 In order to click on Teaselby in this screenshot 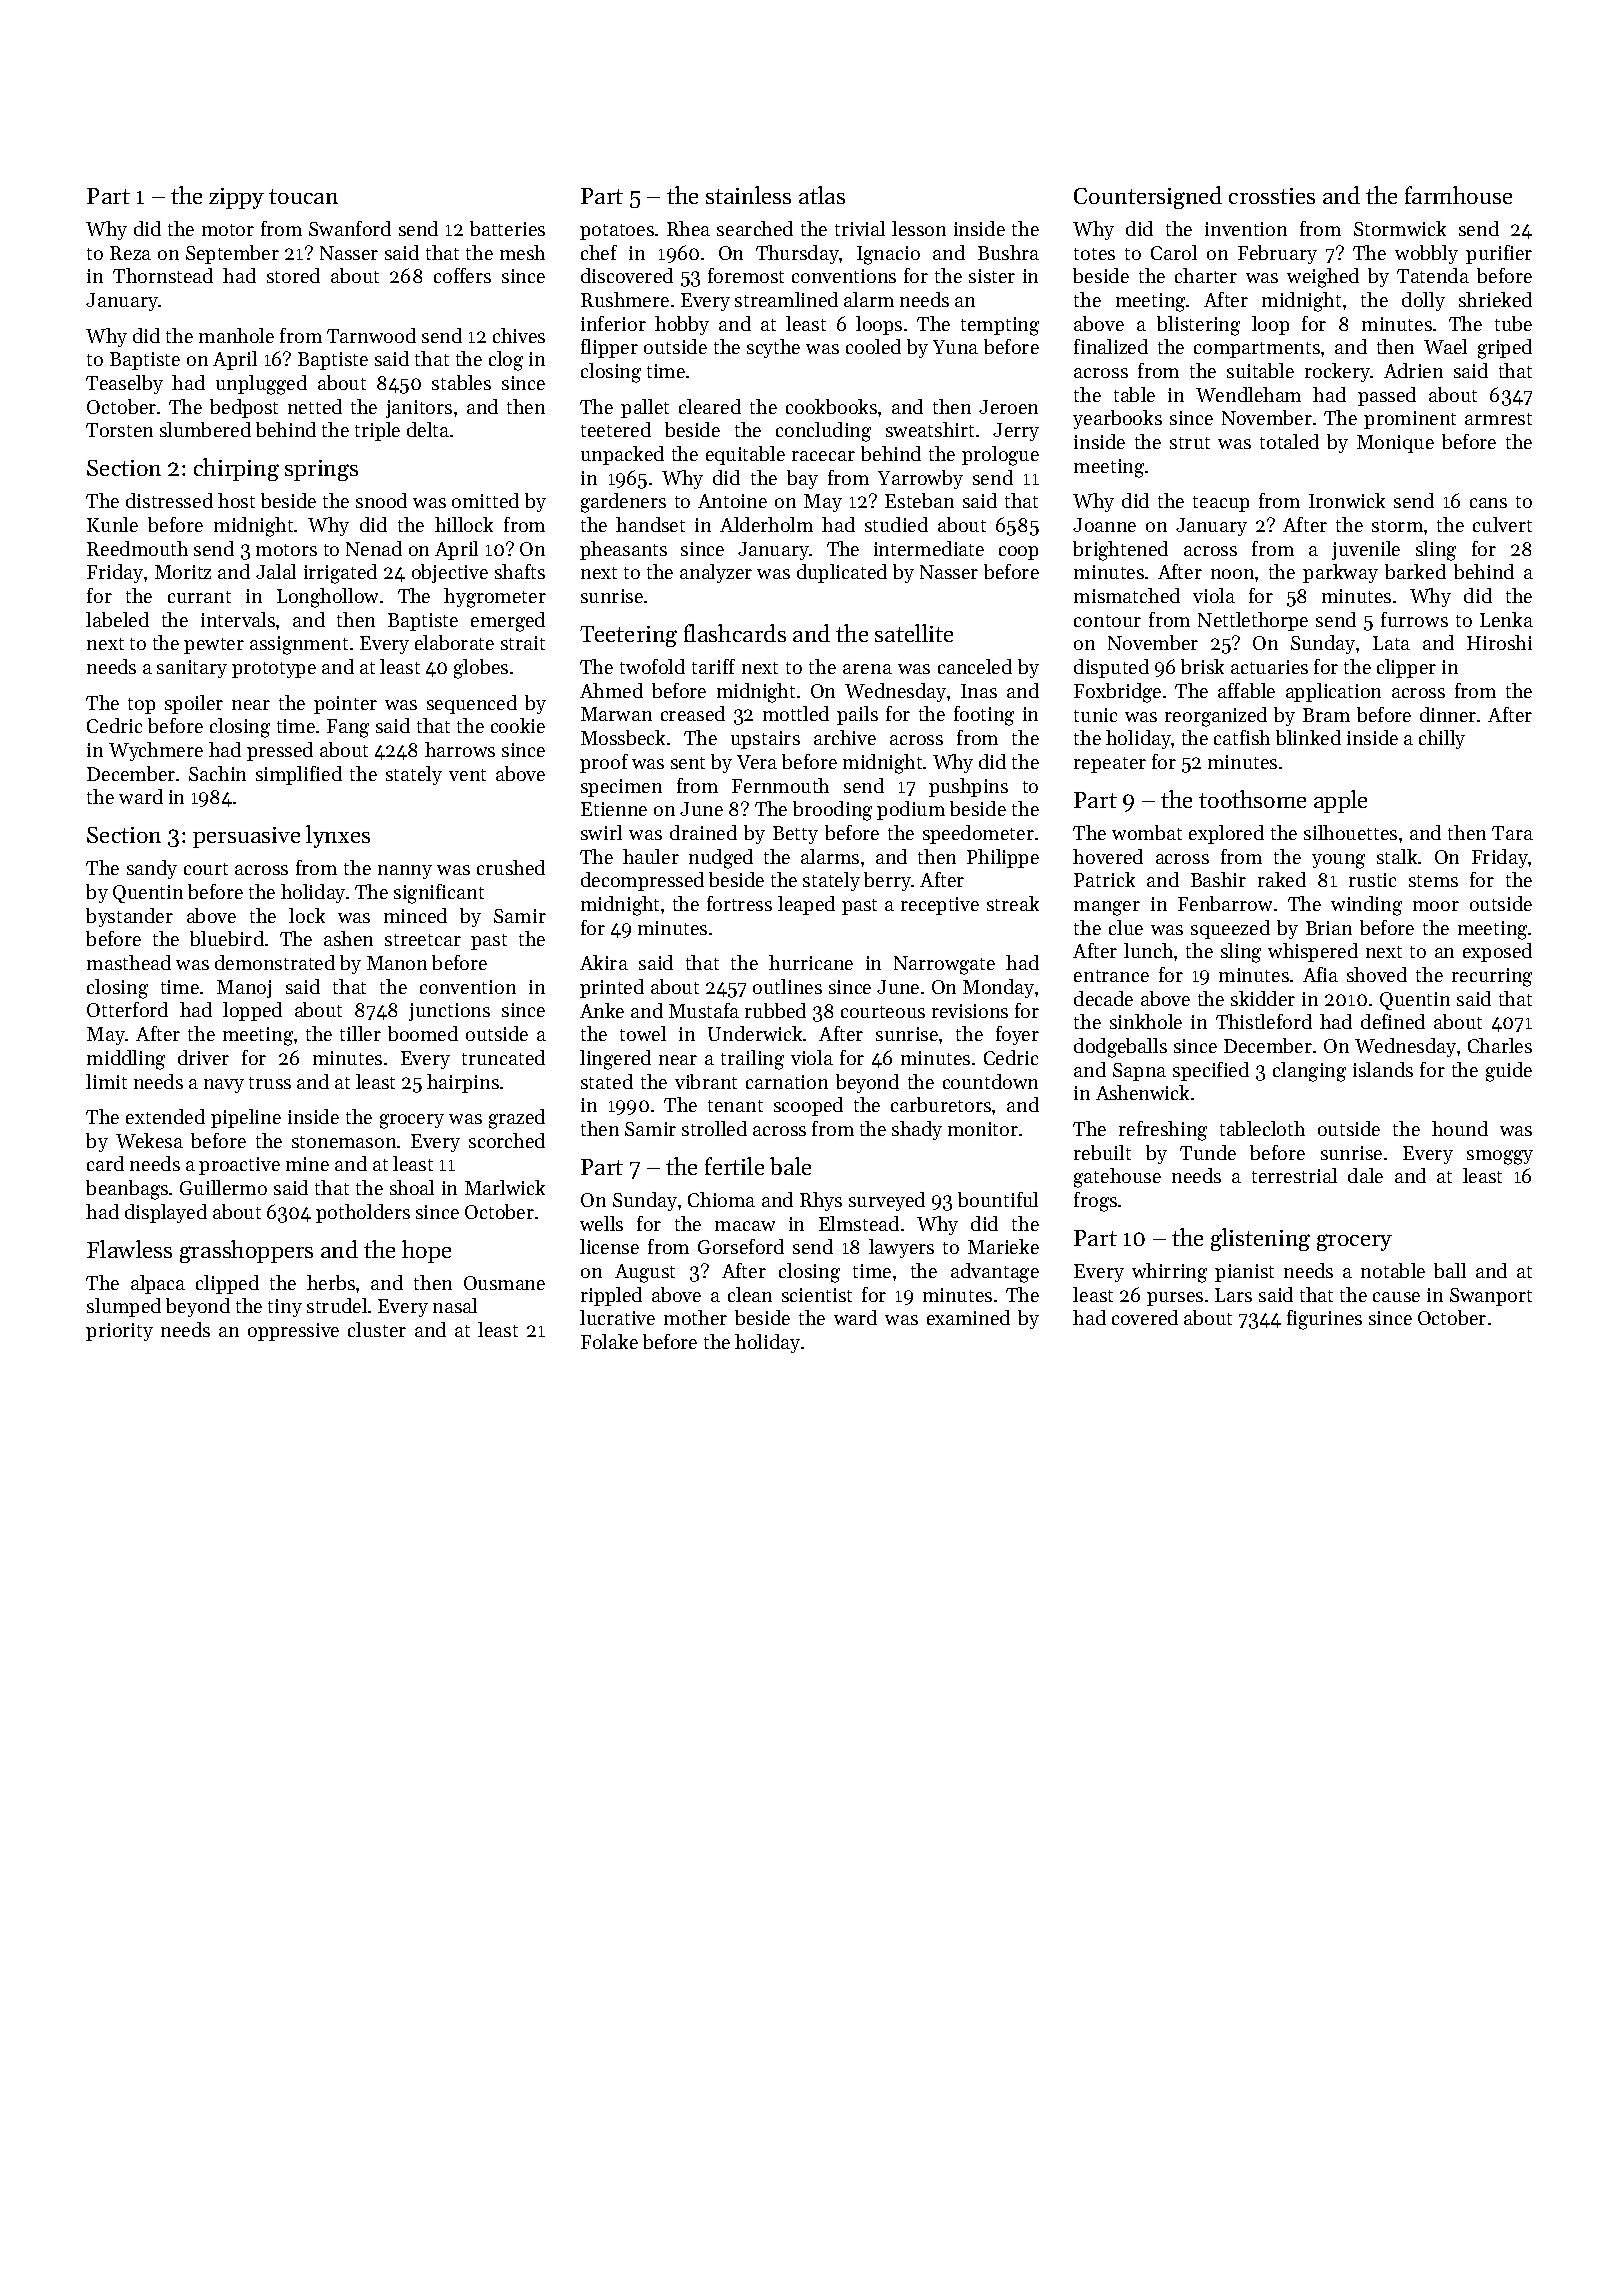, I will do `click(124, 384)`.
